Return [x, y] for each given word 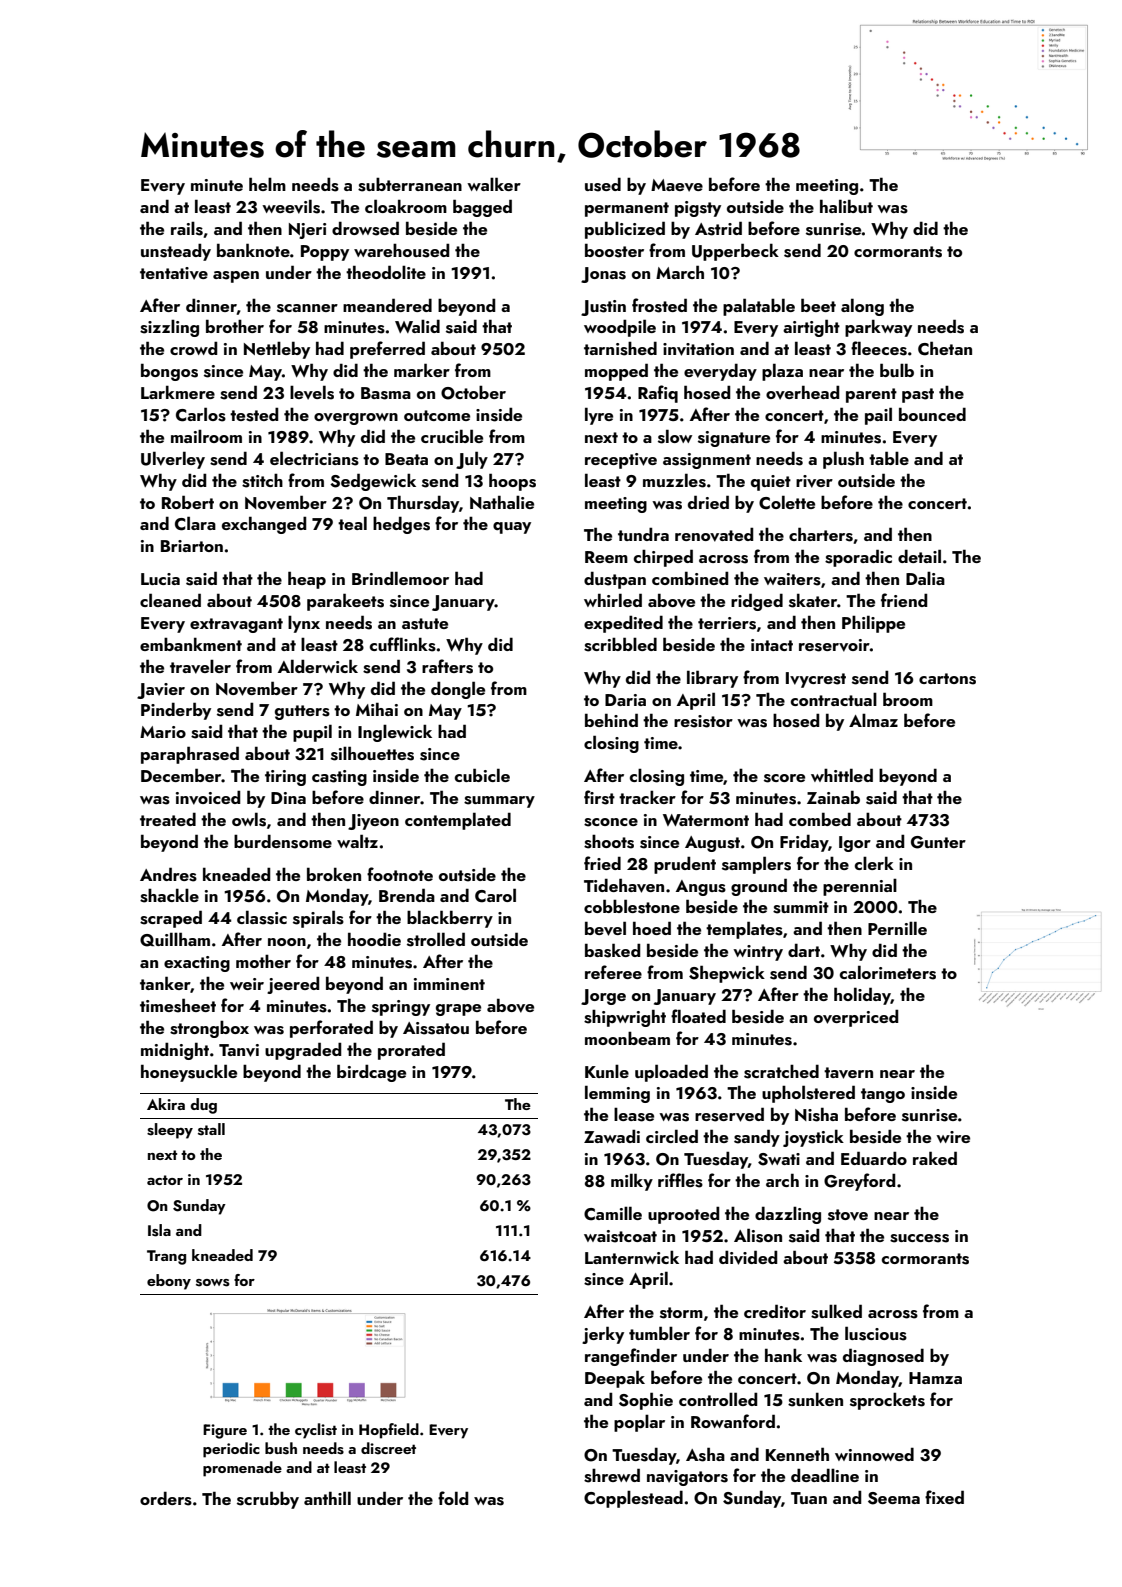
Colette [787, 502]
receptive [621, 461]
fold [453, 1498]
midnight [175, 1051]
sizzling [169, 328]
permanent [627, 209]
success [919, 1238]
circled [672, 1136]
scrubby [268, 1500]
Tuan [809, 1498]
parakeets [345, 602]
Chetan [945, 348]
